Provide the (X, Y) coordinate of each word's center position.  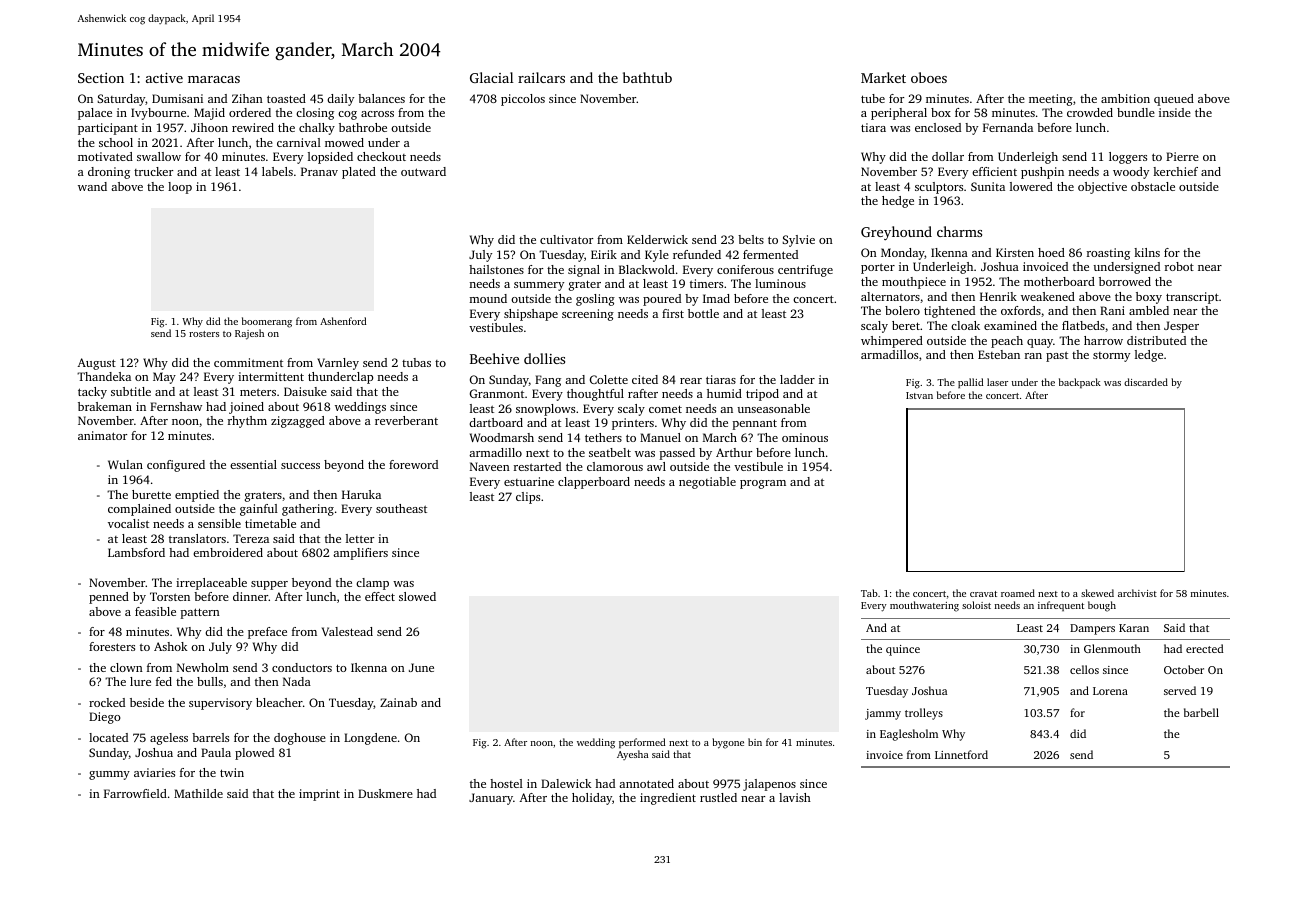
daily (340, 100)
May (164, 378)
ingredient (668, 799)
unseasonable (773, 408)
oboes (929, 77)
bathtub (647, 77)
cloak (965, 325)
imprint (319, 795)
